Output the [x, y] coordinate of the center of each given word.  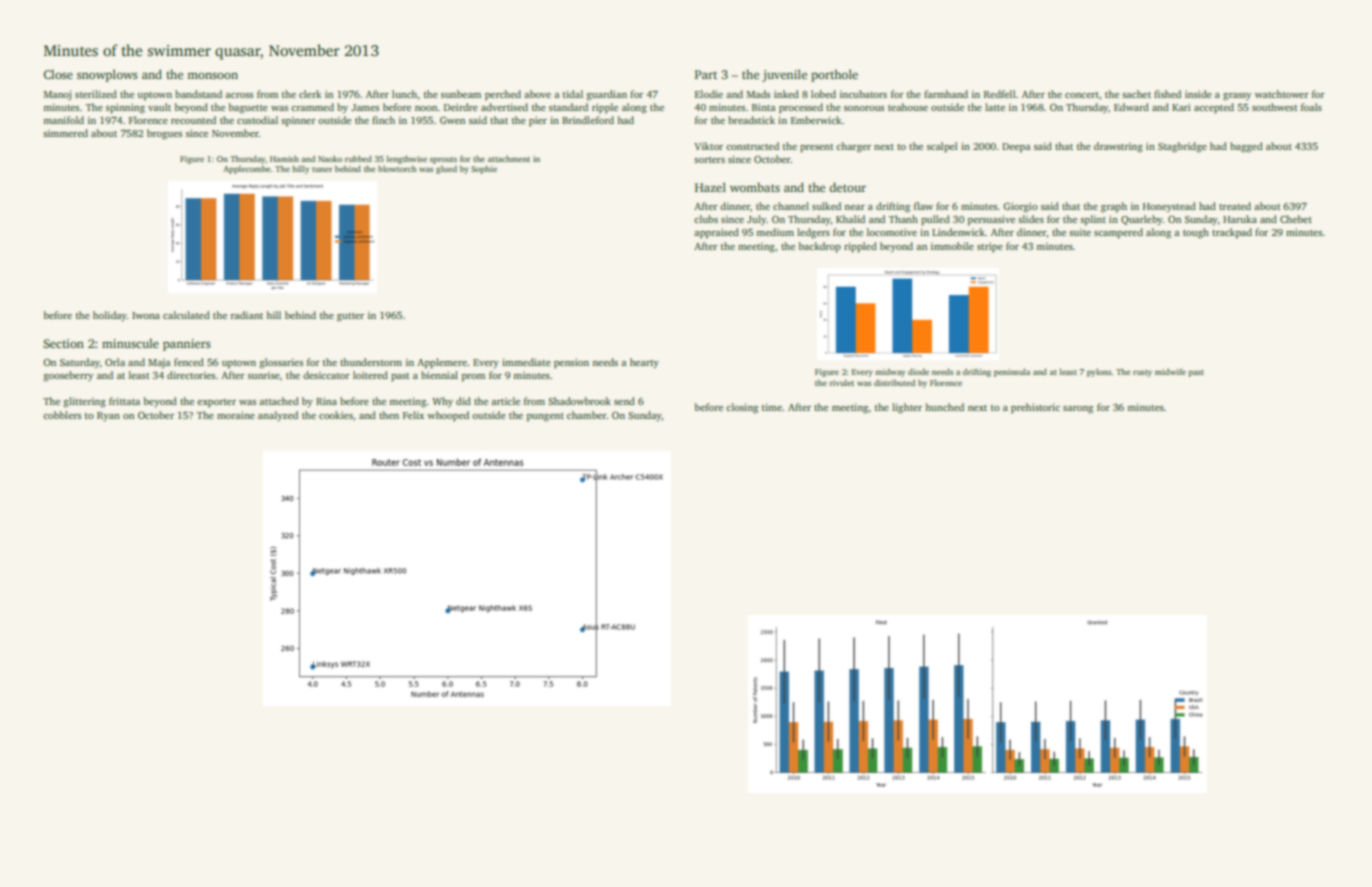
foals [1311, 107]
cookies [336, 415]
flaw [923, 206]
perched [503, 95]
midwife [1170, 371]
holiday [110, 316]
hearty [644, 363]
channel [791, 206]
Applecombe [246, 169]
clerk [310, 94]
